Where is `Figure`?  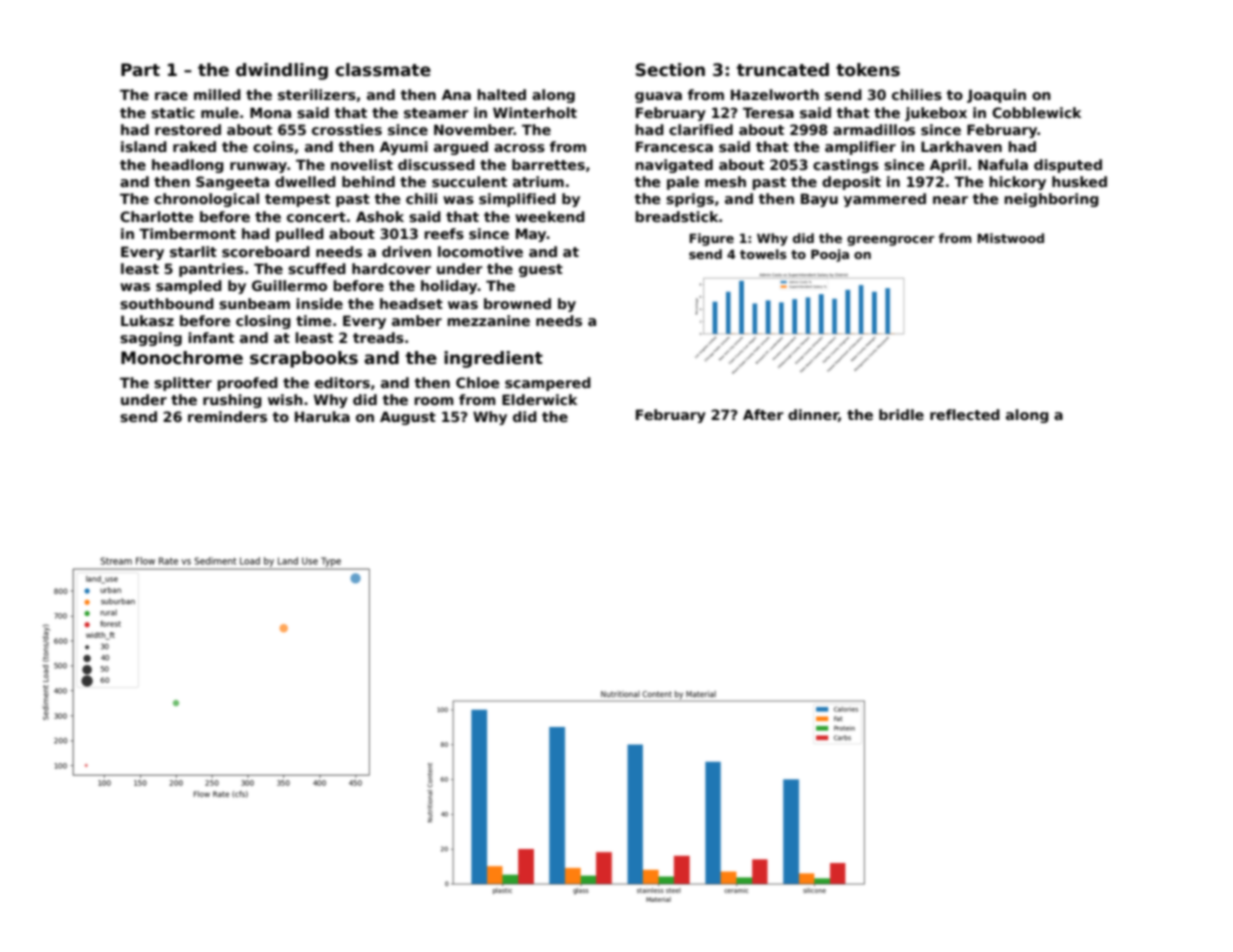 Figure is located at coordinates (711, 239).
